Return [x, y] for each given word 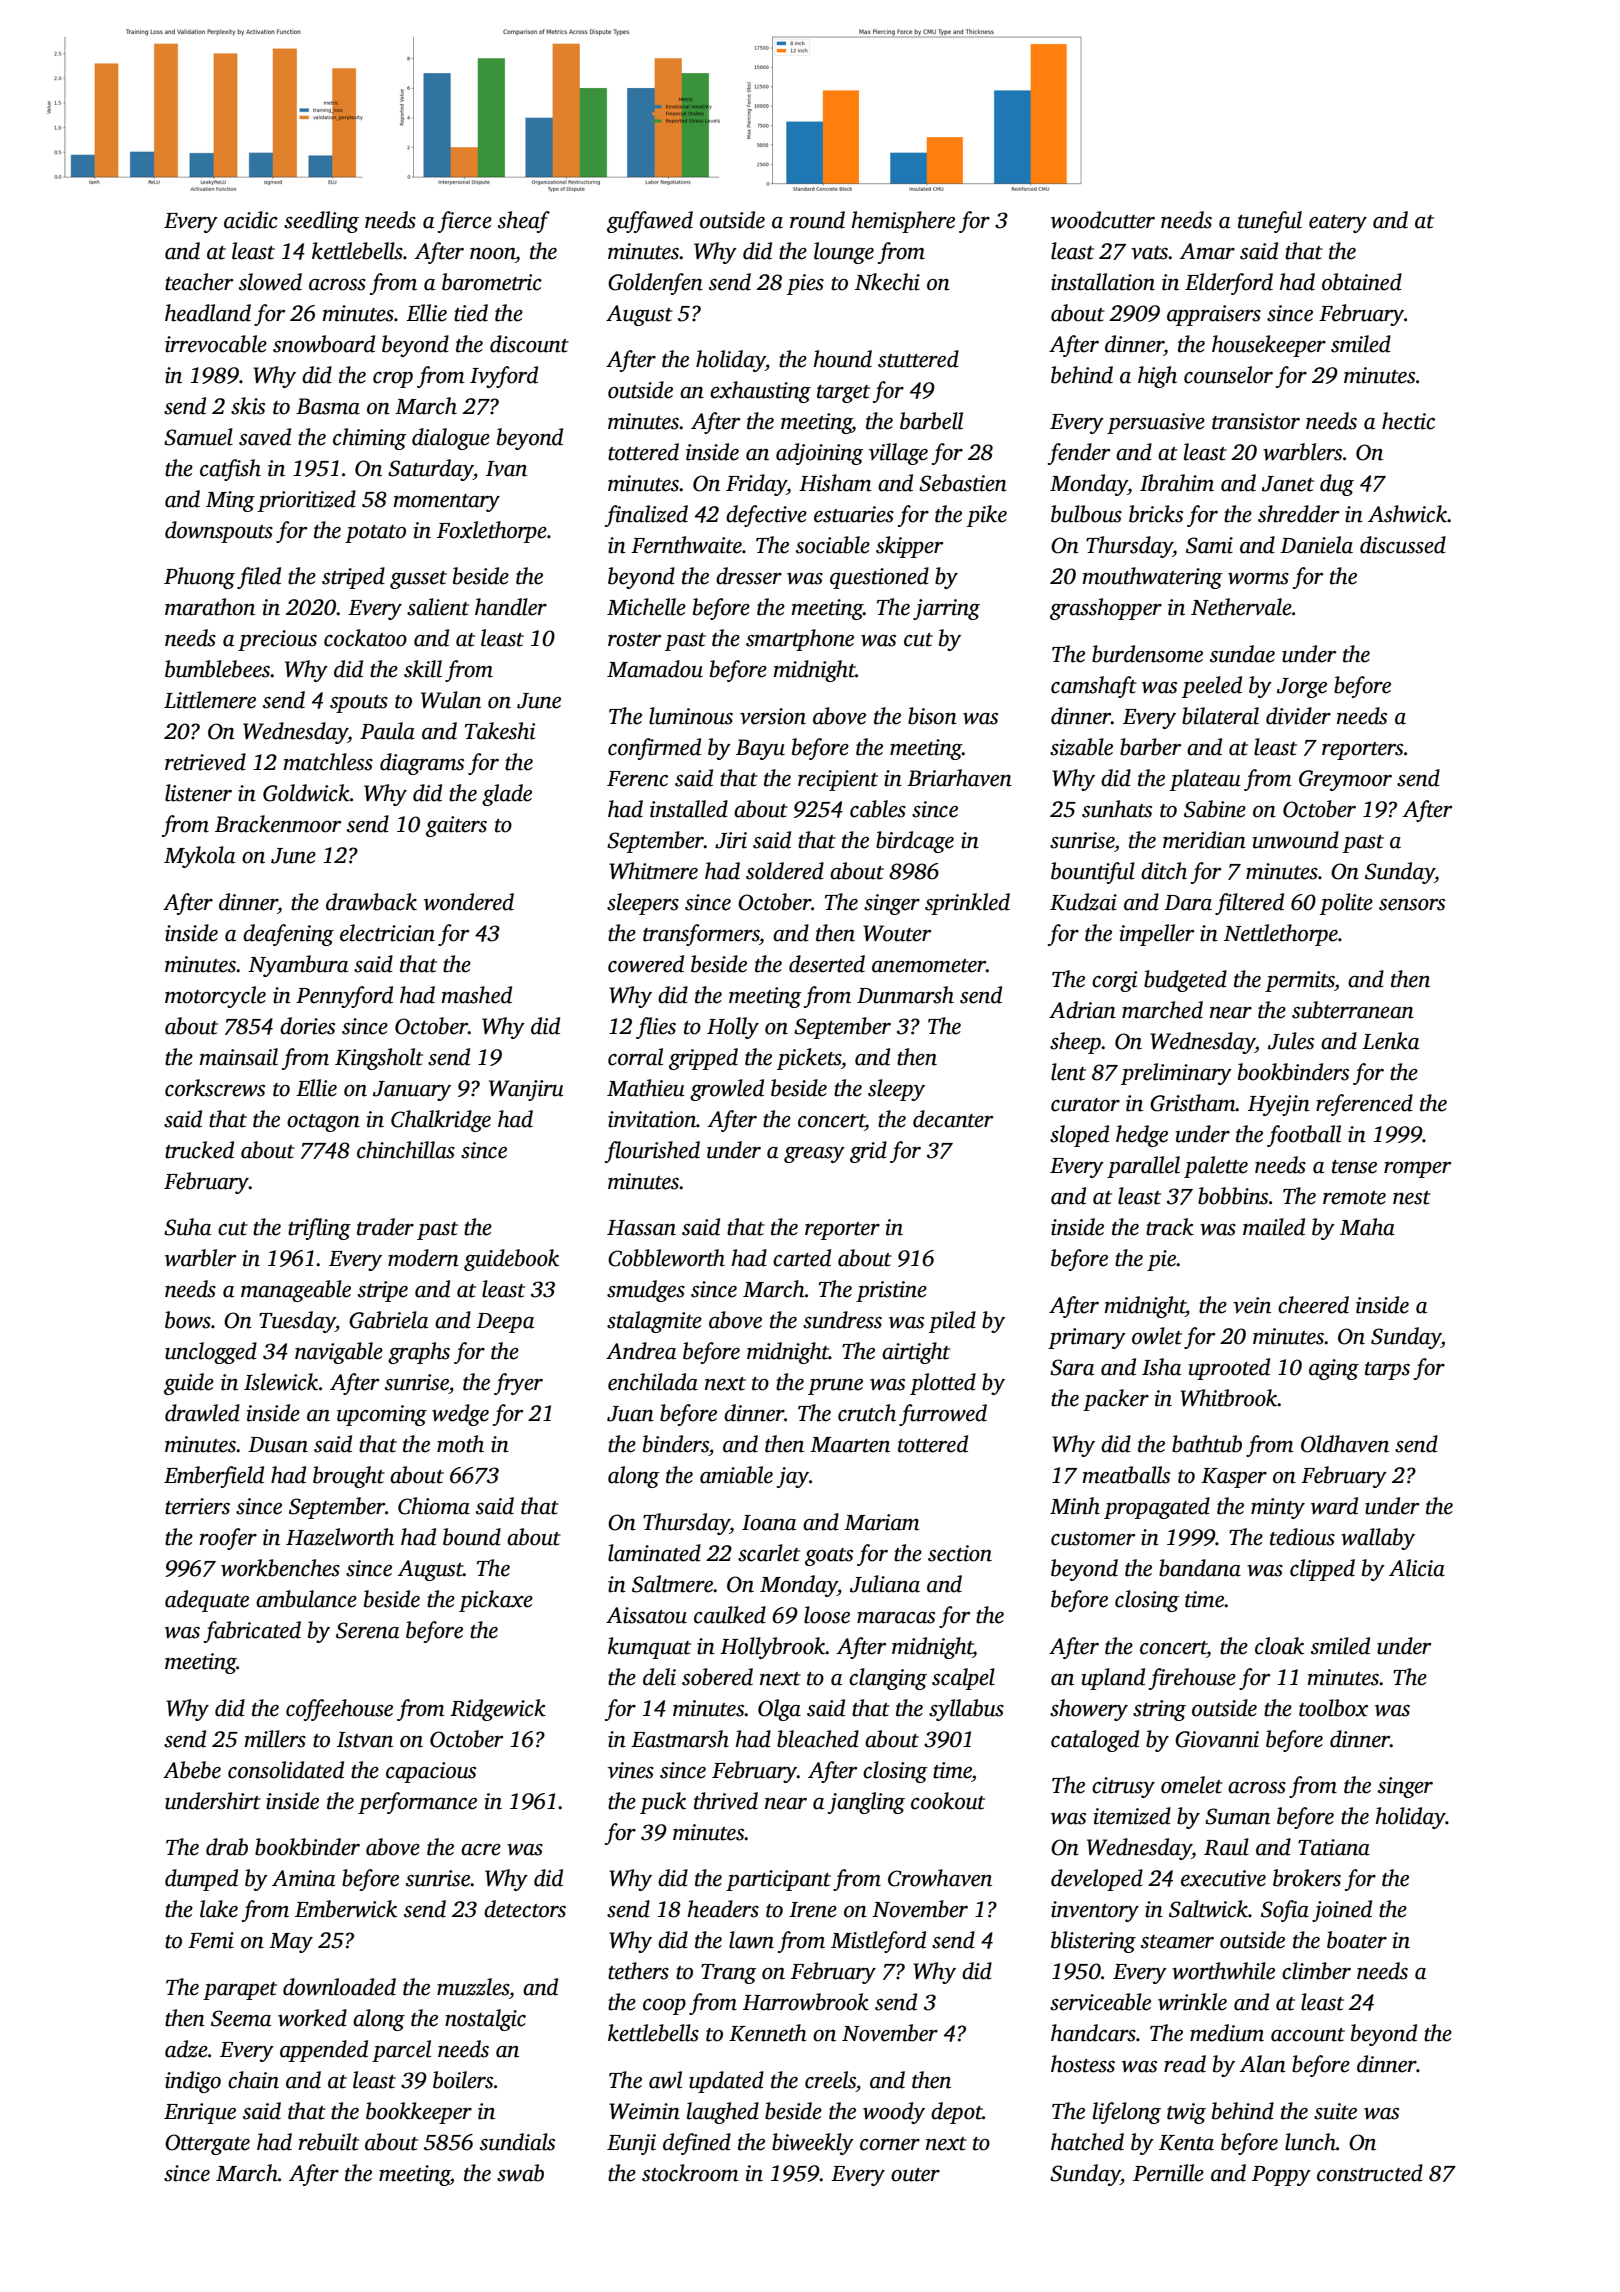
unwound [1296, 840]
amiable [736, 1475]
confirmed [654, 749]
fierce [465, 222]
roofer [228, 1539]
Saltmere [673, 1584]
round [817, 220]
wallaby [1378, 1539]
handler [511, 607]
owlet [1157, 1336]
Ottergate [207, 2144]
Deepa [505, 1323]
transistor [1256, 421]
